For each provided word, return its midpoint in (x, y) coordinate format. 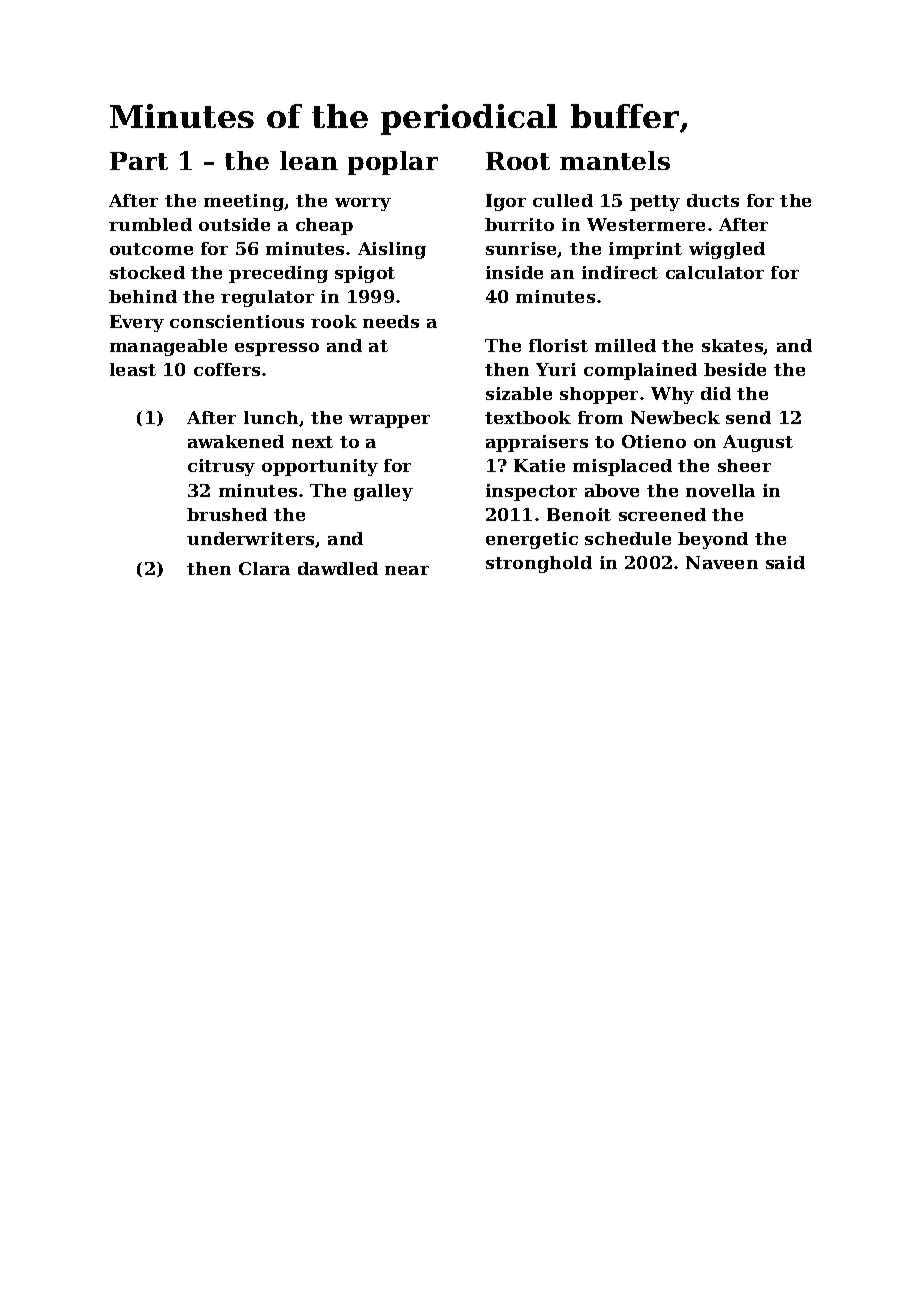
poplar (393, 163)
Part (139, 161)
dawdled (338, 568)
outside (234, 224)
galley (383, 492)
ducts (713, 200)
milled (625, 345)
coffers (227, 369)
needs (391, 321)
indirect (620, 272)
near (407, 570)
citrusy (221, 467)
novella (720, 490)
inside (514, 272)
